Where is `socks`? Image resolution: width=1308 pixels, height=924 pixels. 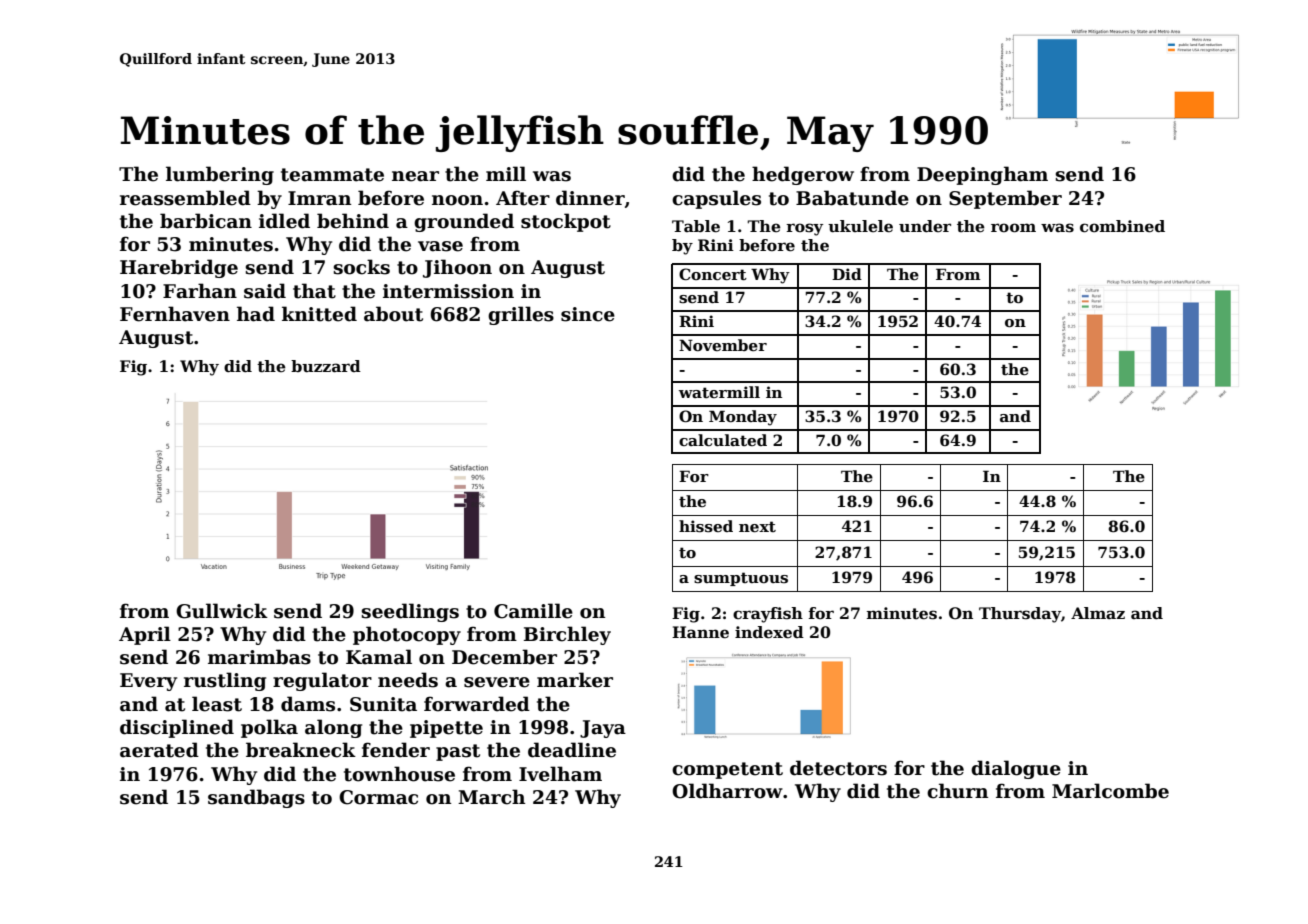 socks is located at coordinates (361, 267).
